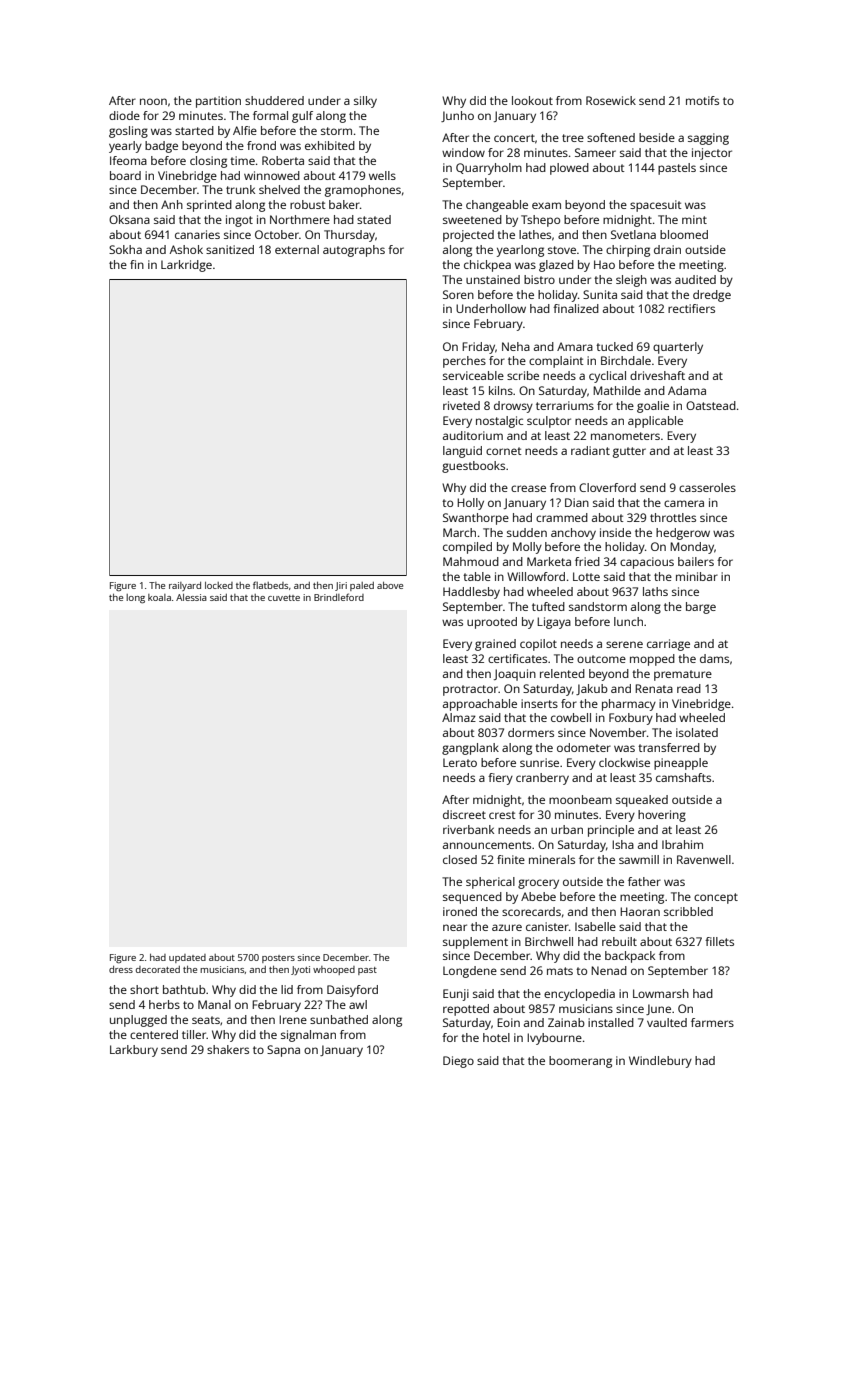  Describe the element at coordinates (496, 1037) in the page. I see `hotel` at that location.
